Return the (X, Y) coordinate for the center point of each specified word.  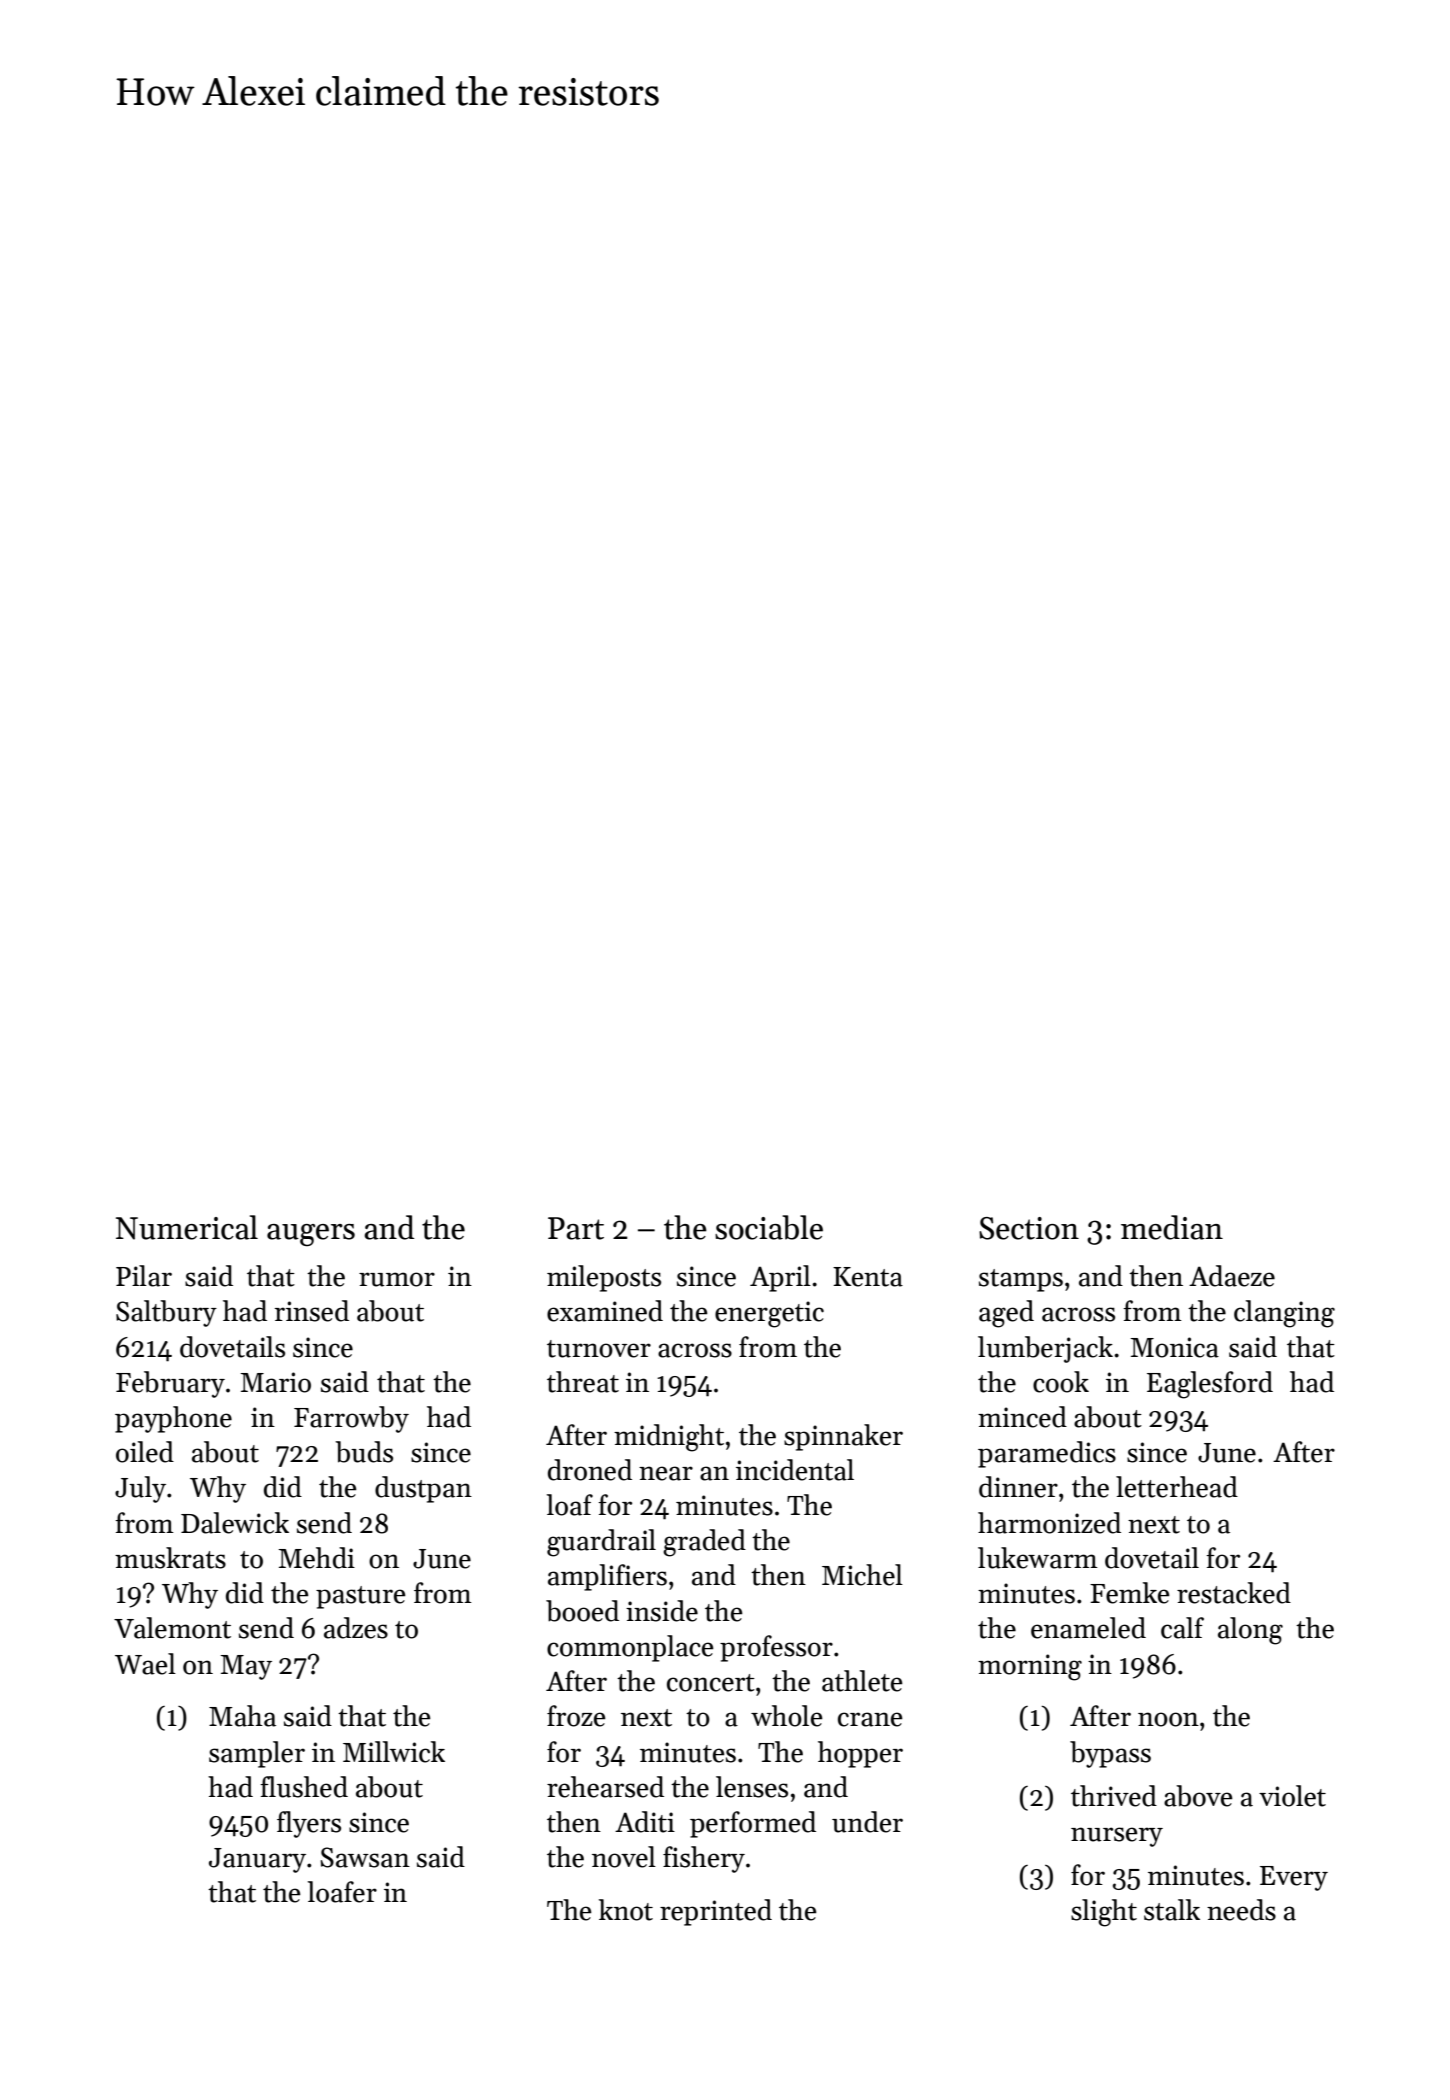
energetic (769, 1314)
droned (590, 1470)
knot (626, 1910)
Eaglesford (1210, 1385)
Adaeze (1232, 1276)
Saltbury (166, 1313)
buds (364, 1452)
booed (582, 1611)
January (257, 1860)
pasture (361, 1597)
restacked (1234, 1593)
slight (1104, 1913)
